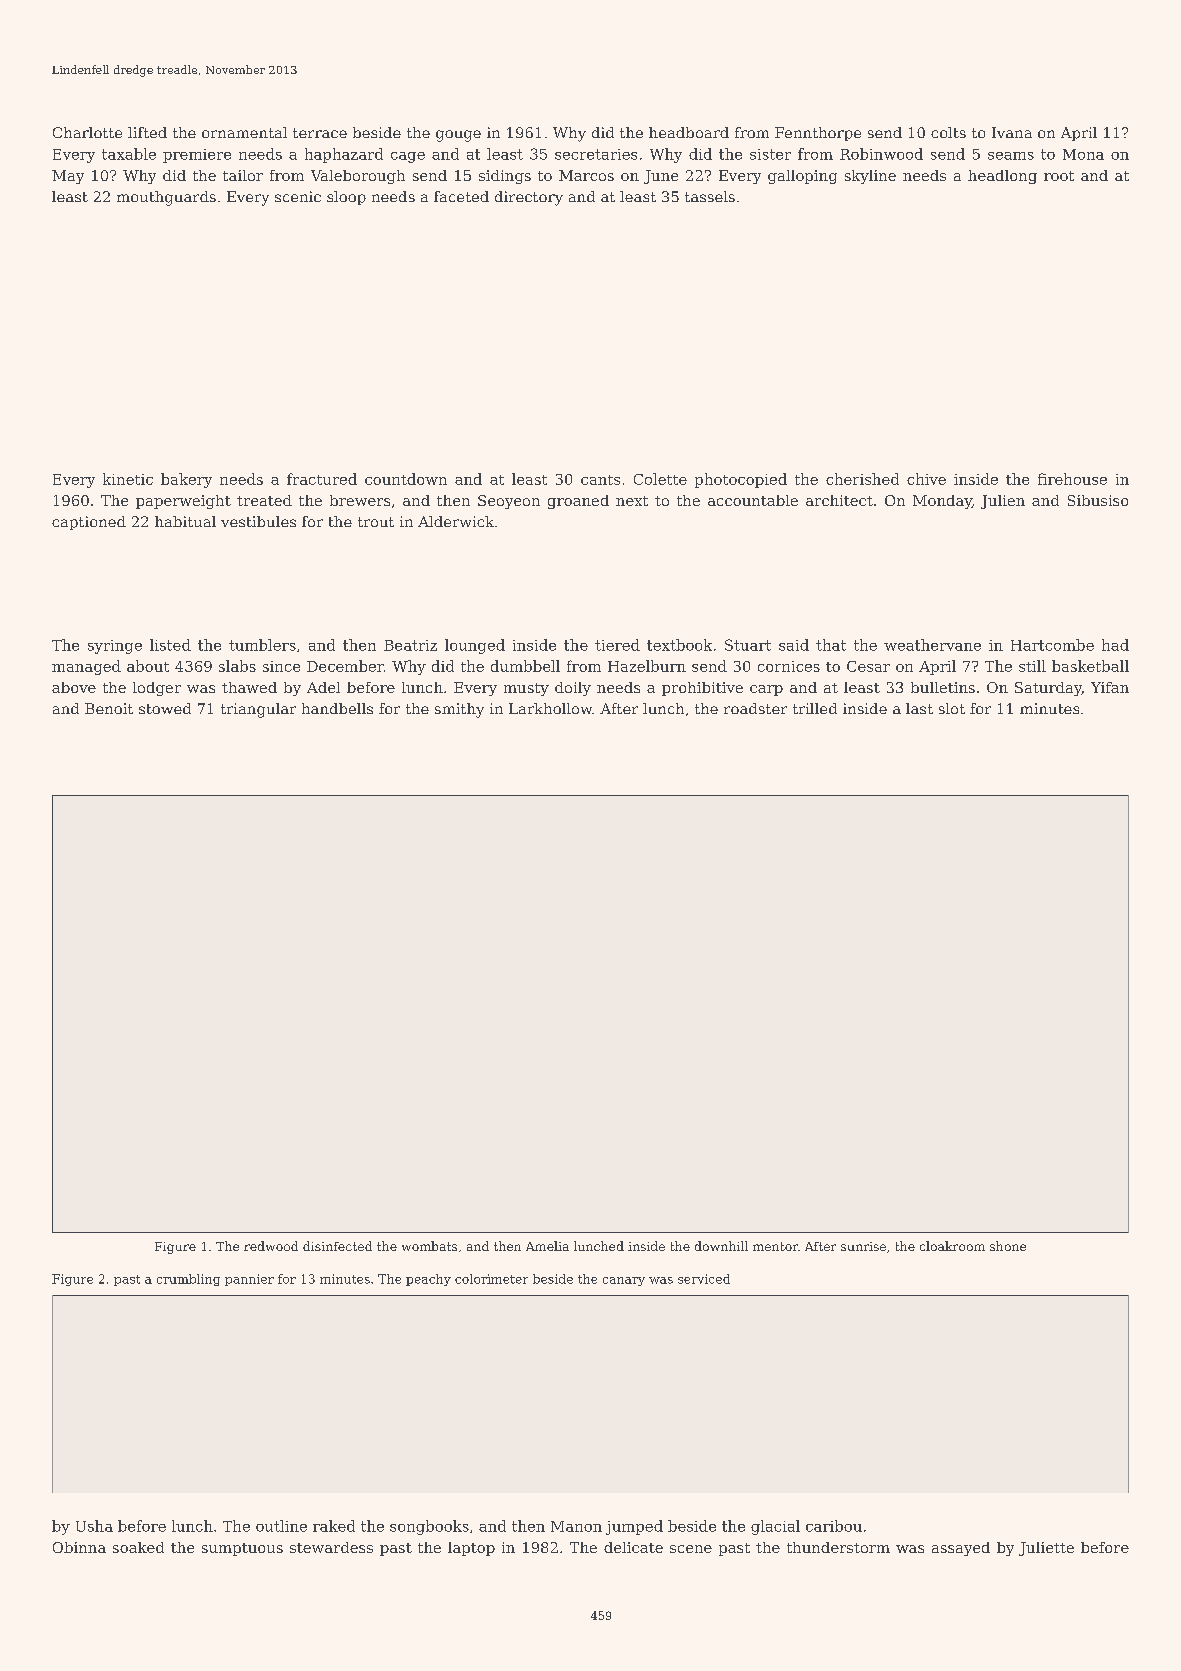 This page has width=1181, height=1671. I want to click on cage, so click(408, 157).
